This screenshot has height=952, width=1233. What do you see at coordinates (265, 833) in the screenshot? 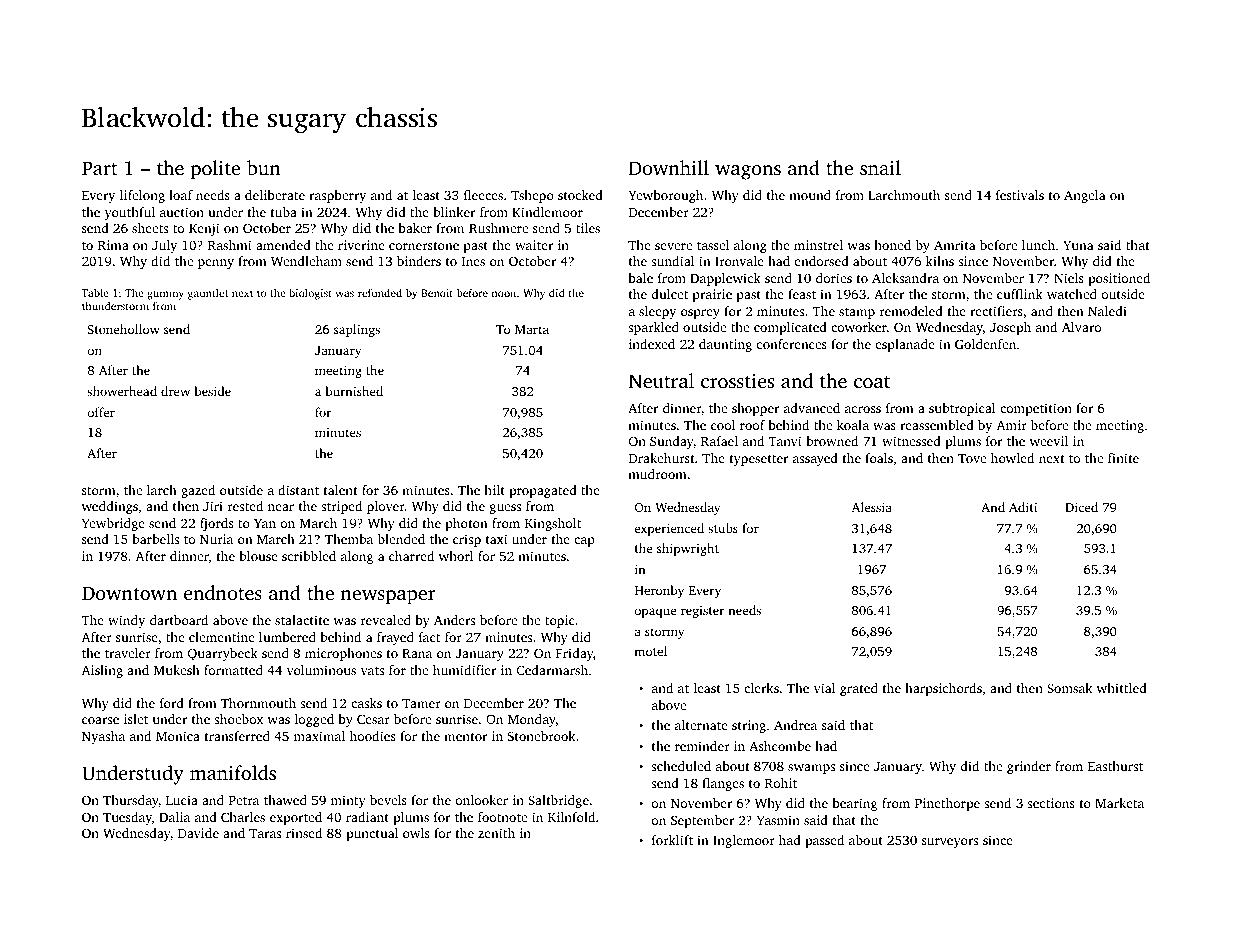
I see `Taras` at bounding box center [265, 833].
